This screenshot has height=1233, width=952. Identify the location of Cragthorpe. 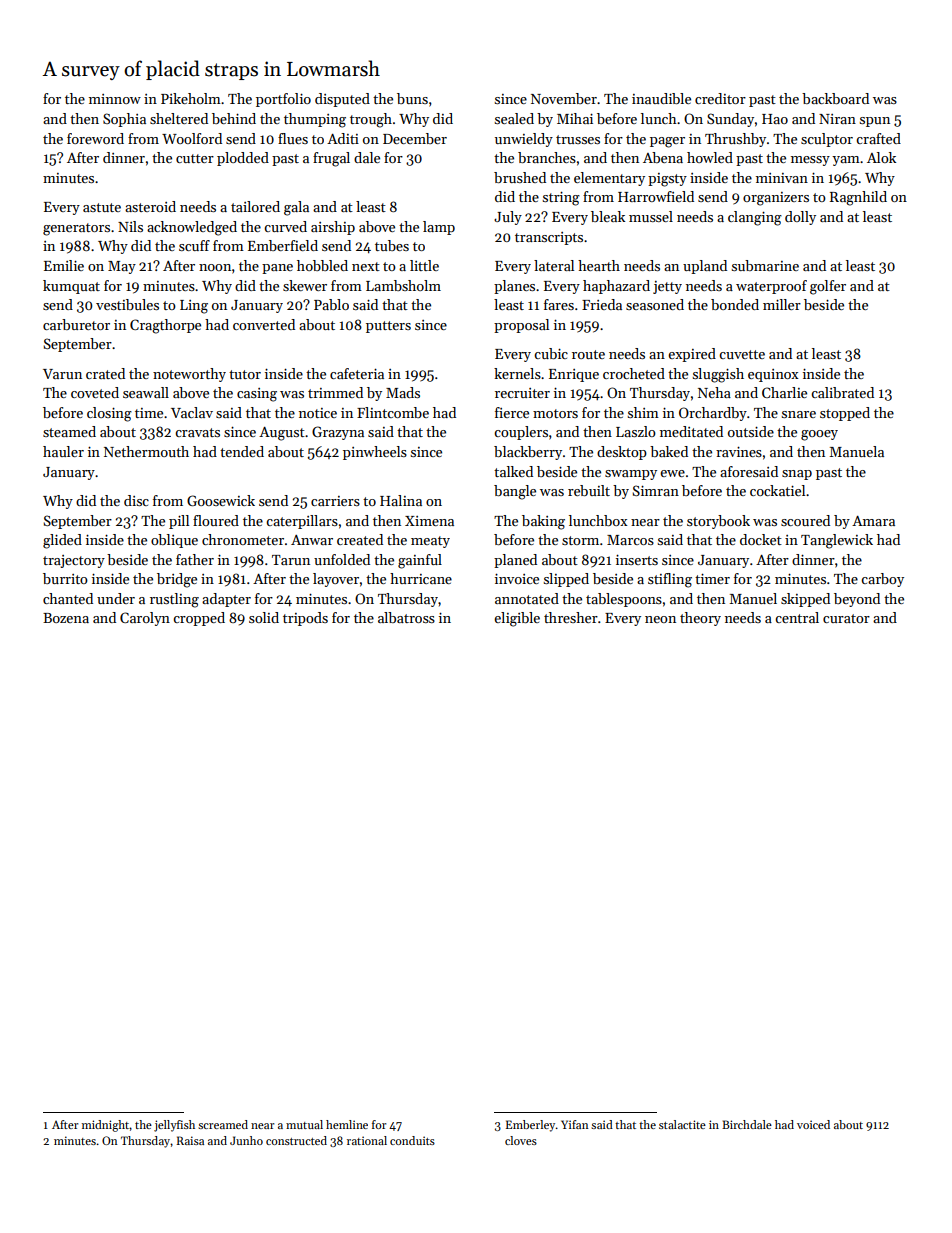
(165, 326).
